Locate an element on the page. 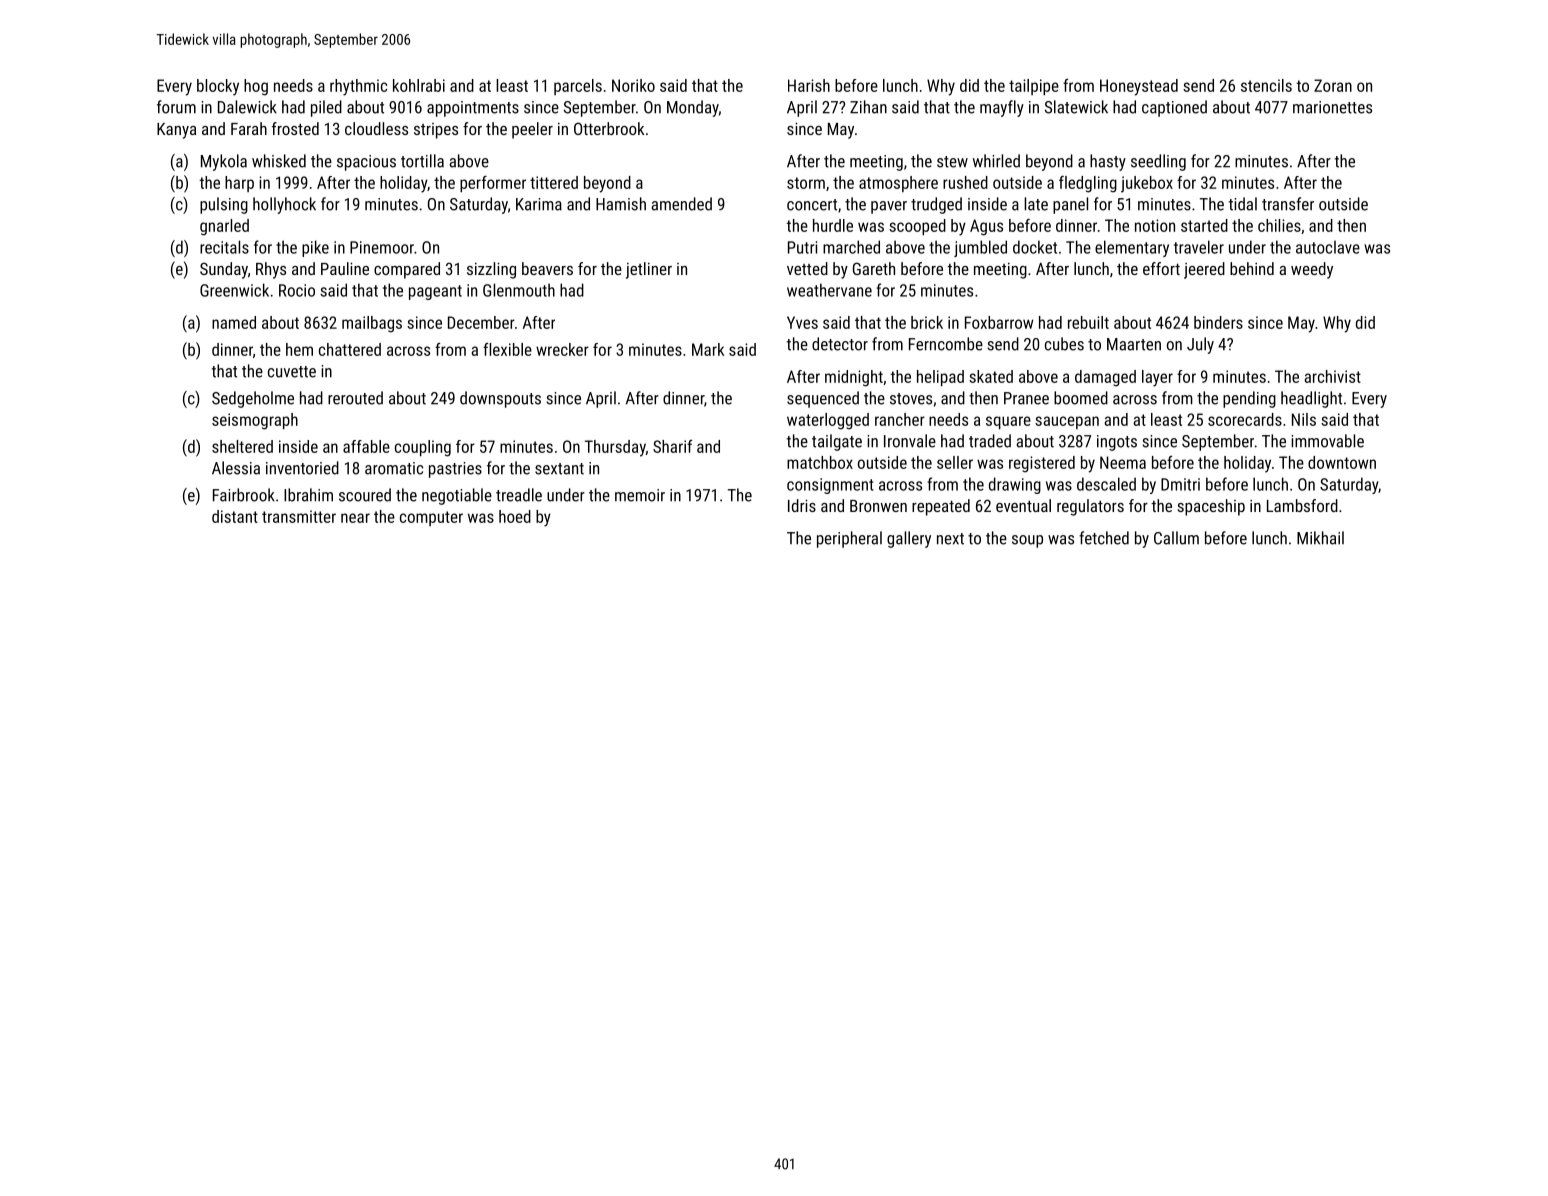  gallery is located at coordinates (909, 539).
